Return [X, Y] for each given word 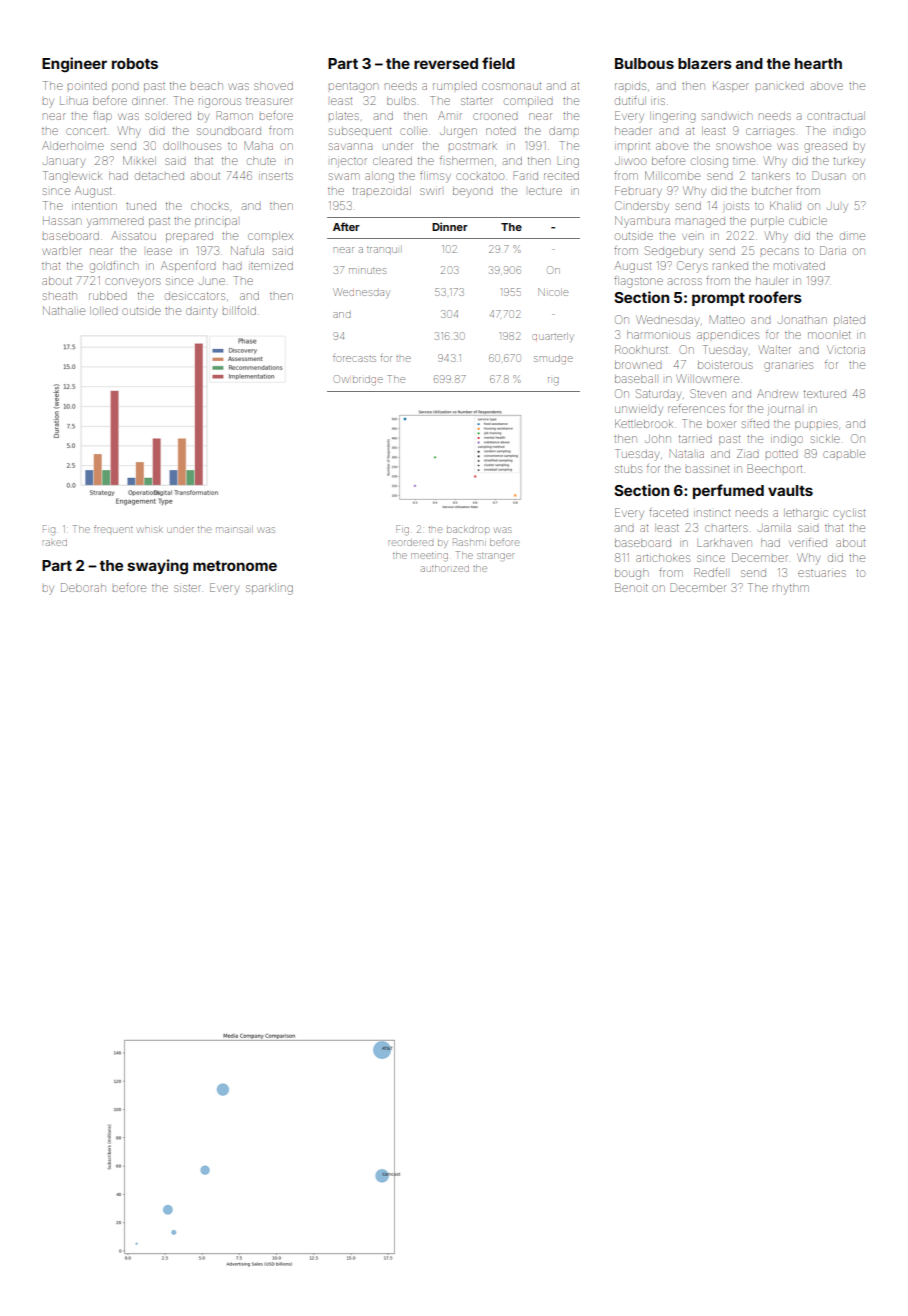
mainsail [234, 529]
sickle [825, 439]
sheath [60, 296]
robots [135, 63]
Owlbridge [359, 380]
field [498, 63]
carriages [770, 133]
